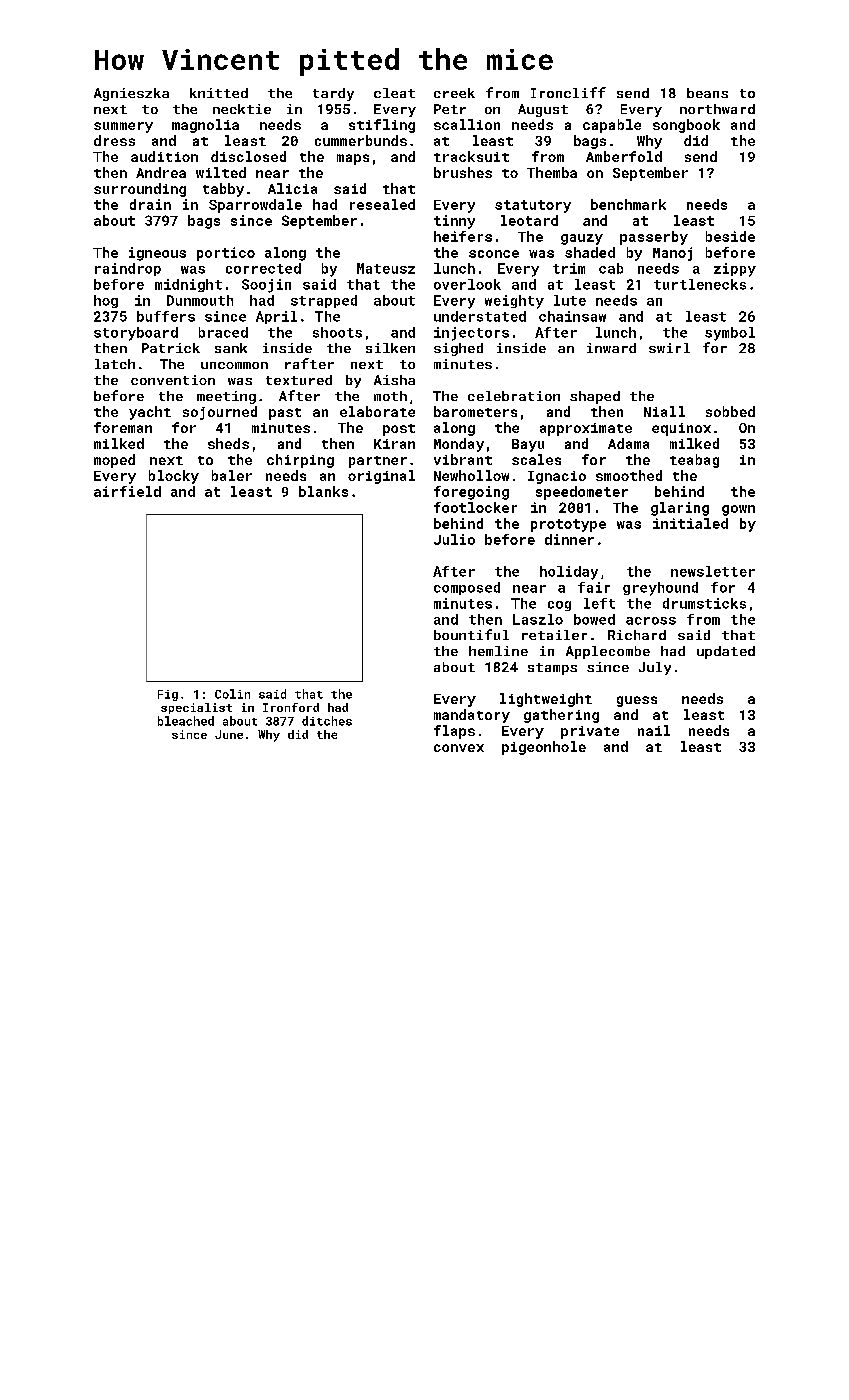 The image size is (849, 1400). I want to click on Monday, so click(459, 445).
